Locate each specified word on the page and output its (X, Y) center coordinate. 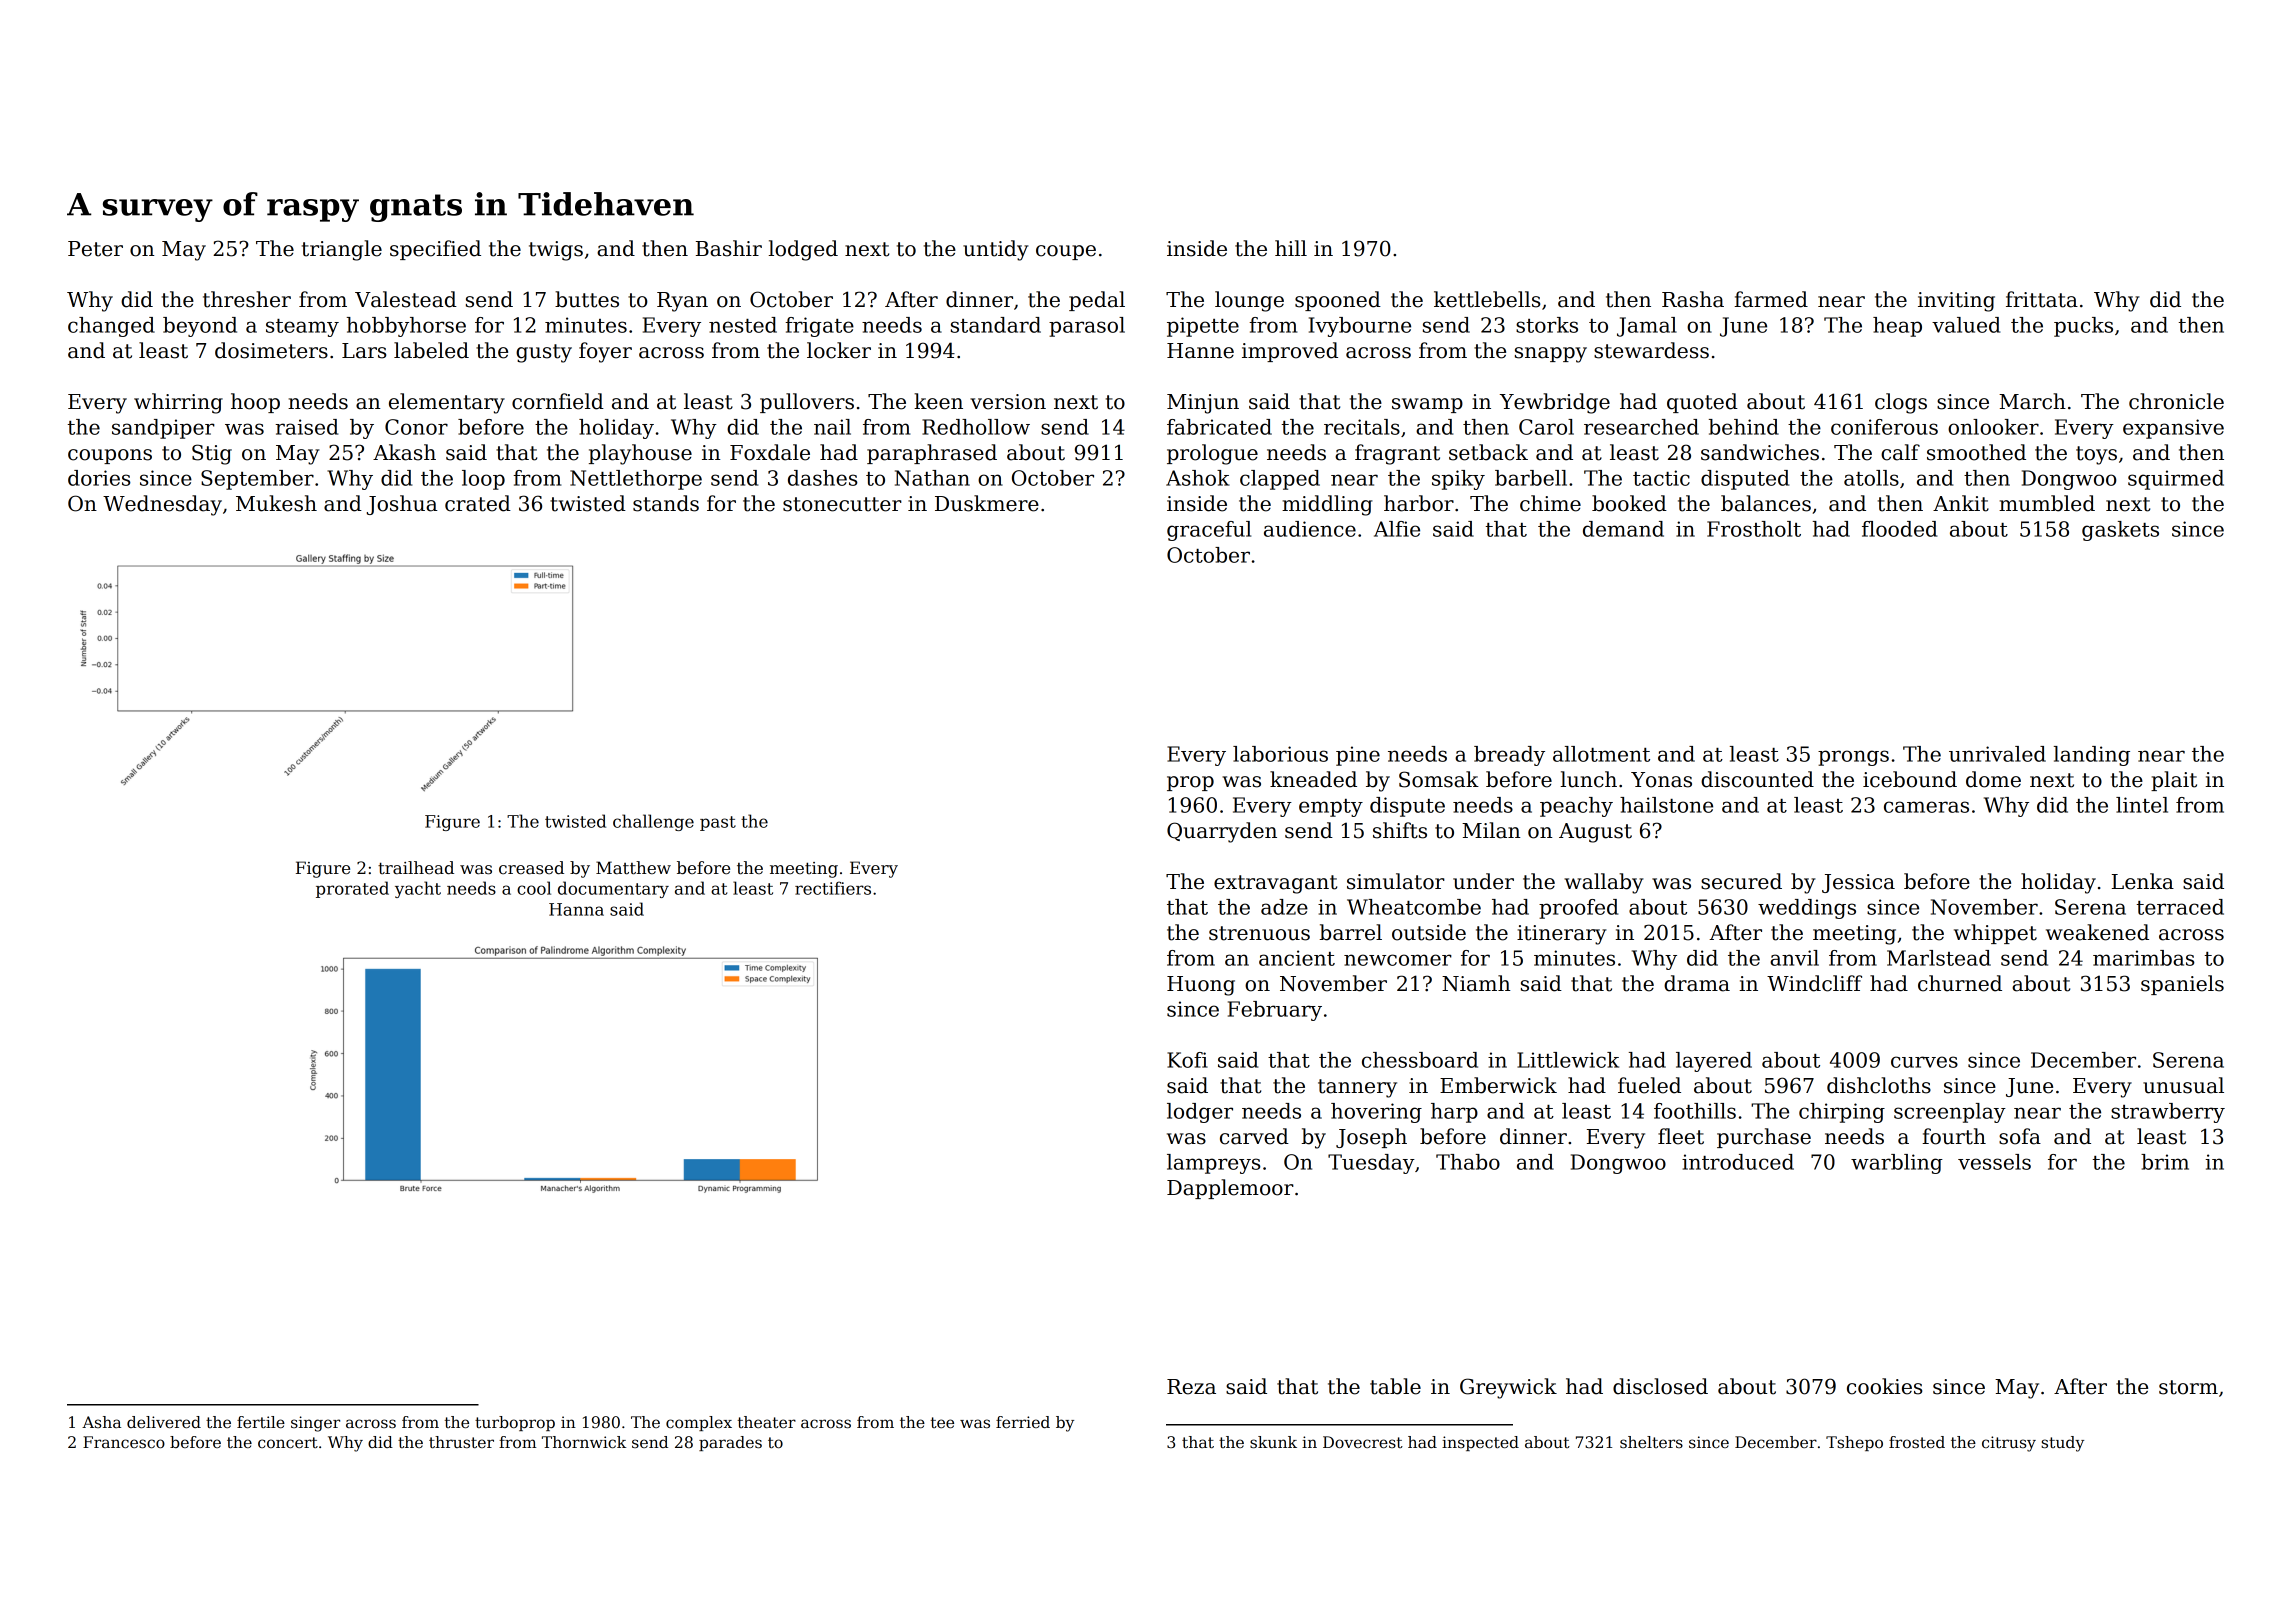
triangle (342, 250)
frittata (2042, 299)
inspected (1480, 1443)
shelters (1651, 1442)
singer (315, 1424)
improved (1290, 352)
